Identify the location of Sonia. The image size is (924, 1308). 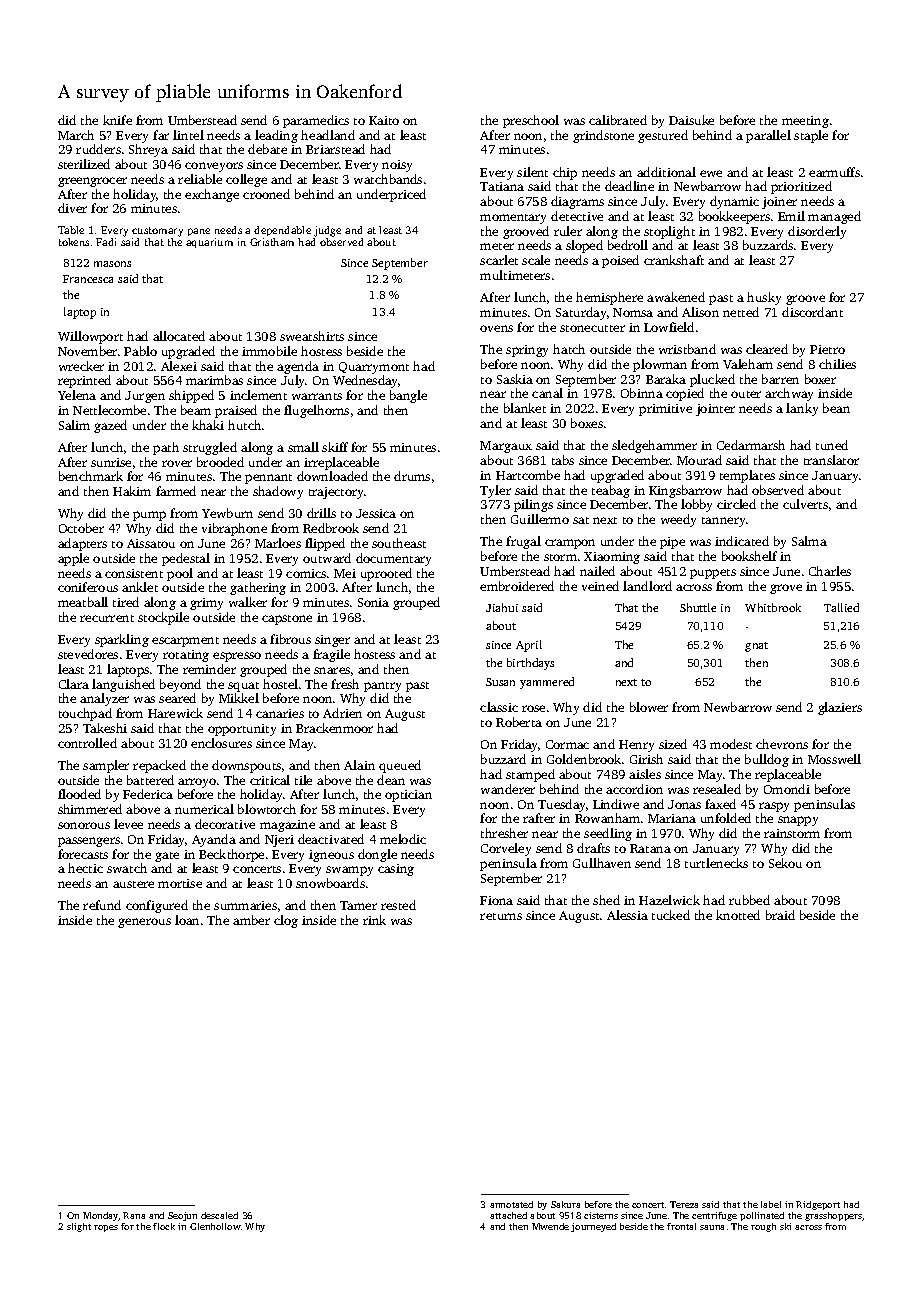
(373, 602).
